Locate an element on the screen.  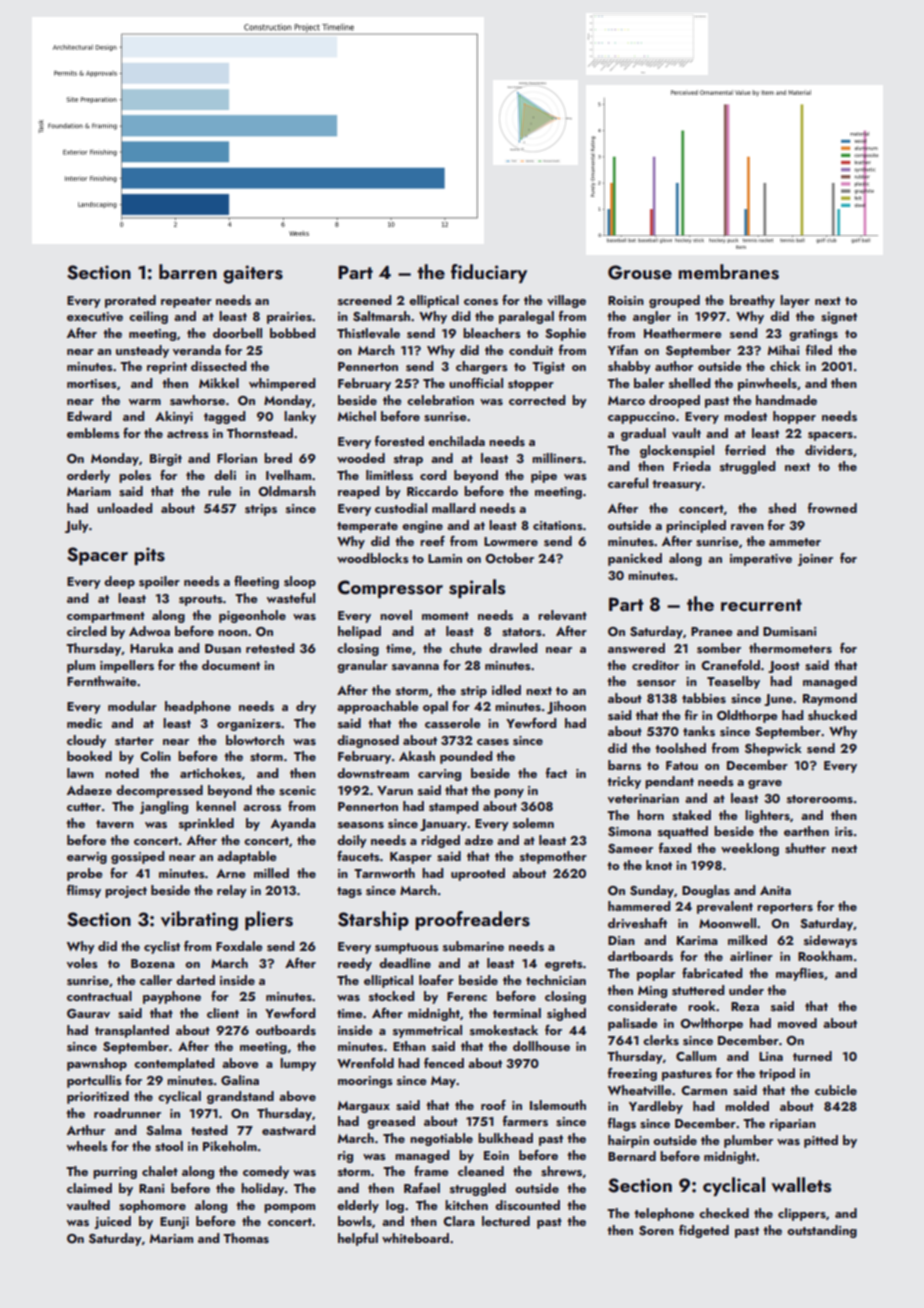
grandstand is located at coordinates (240, 1097).
